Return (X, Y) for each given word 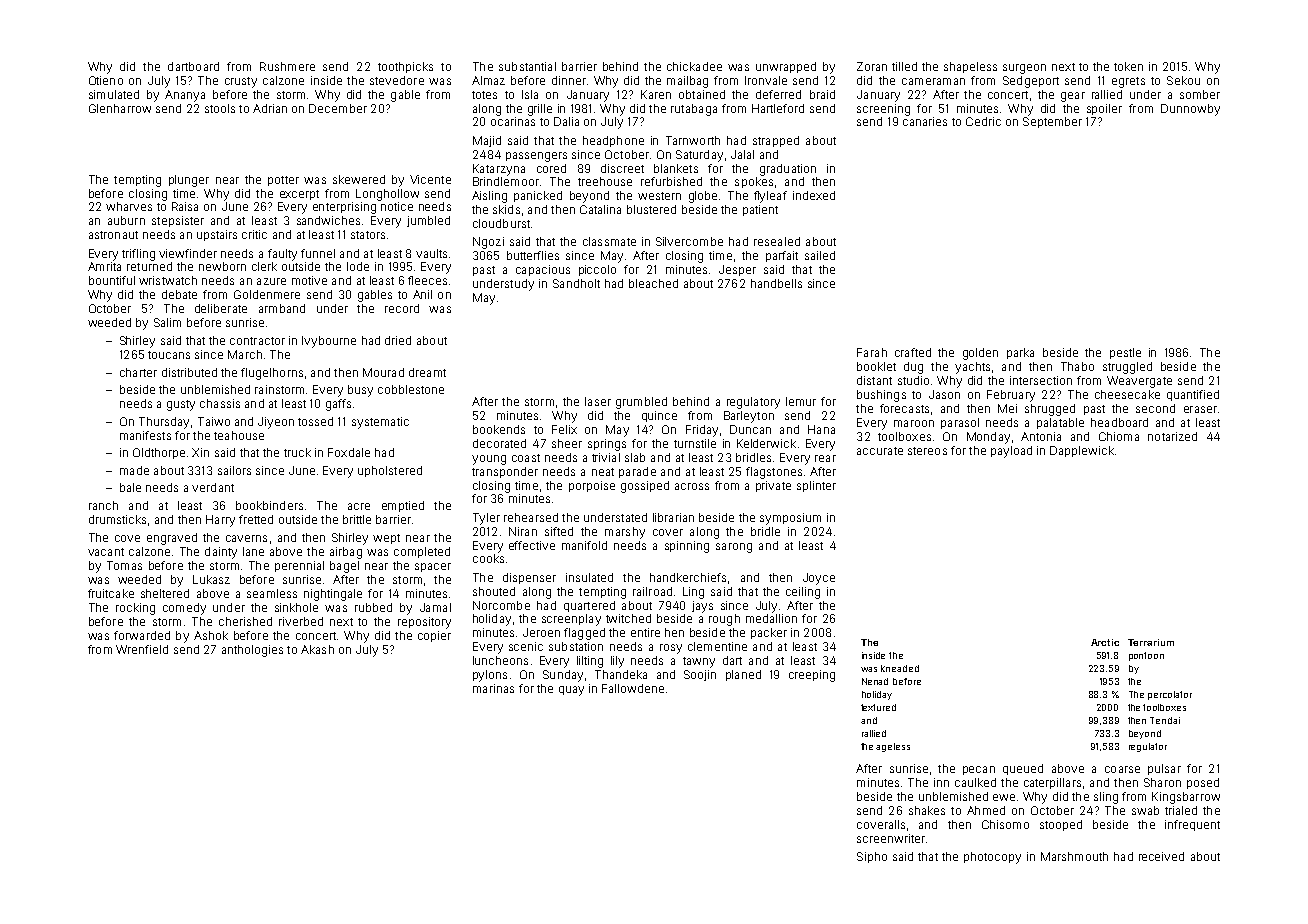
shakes (927, 810)
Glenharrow (120, 108)
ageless (893, 747)
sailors (234, 470)
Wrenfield (142, 649)
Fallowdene (633, 688)
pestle (1125, 353)
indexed (814, 195)
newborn (222, 266)
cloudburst (501, 223)
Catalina (600, 209)
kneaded (900, 668)
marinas (493, 688)
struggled (1127, 368)
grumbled (641, 403)
